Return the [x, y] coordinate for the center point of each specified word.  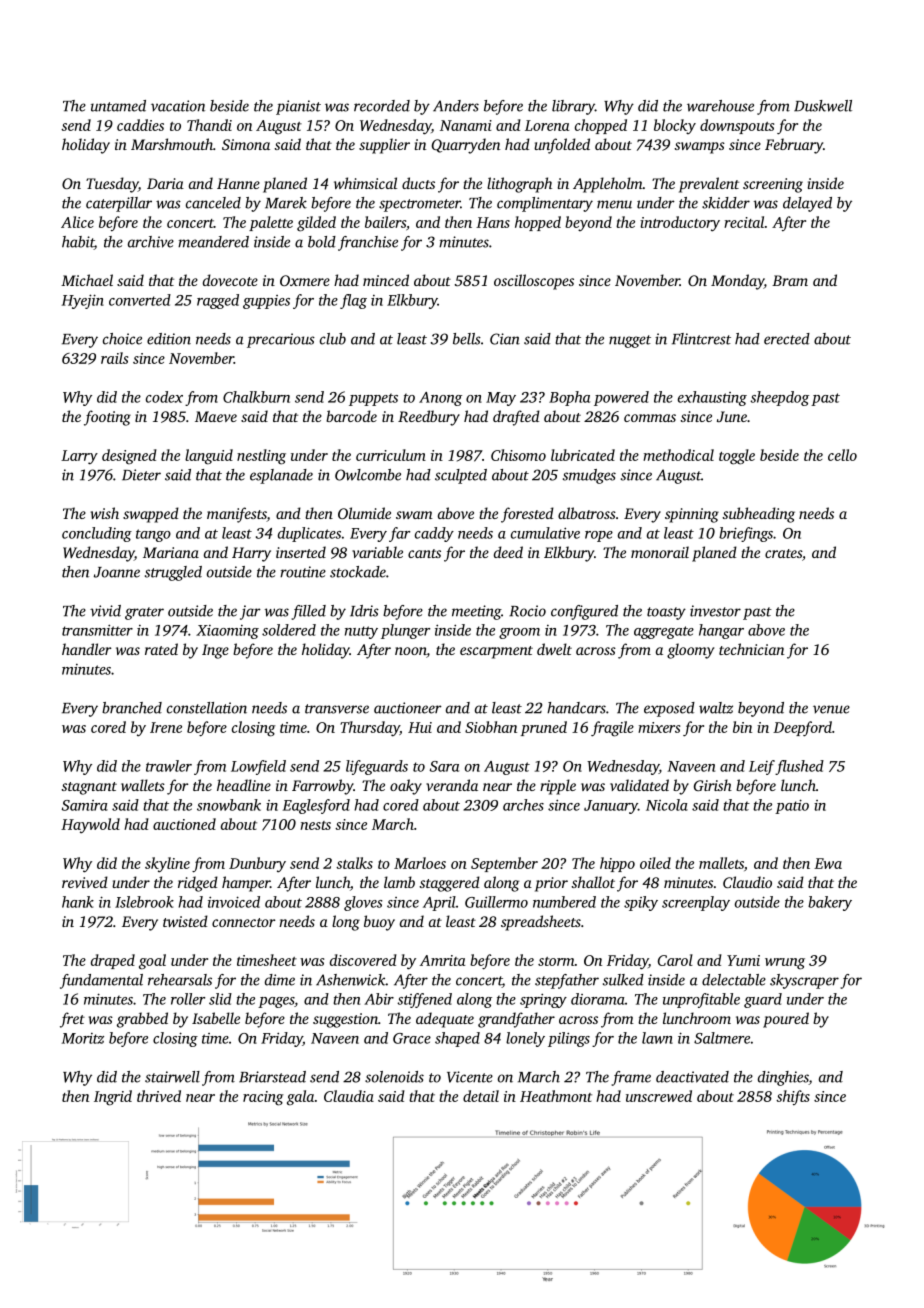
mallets [721, 863]
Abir [379, 999]
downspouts [737, 126]
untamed [118, 106]
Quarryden [466, 146]
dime [280, 980]
